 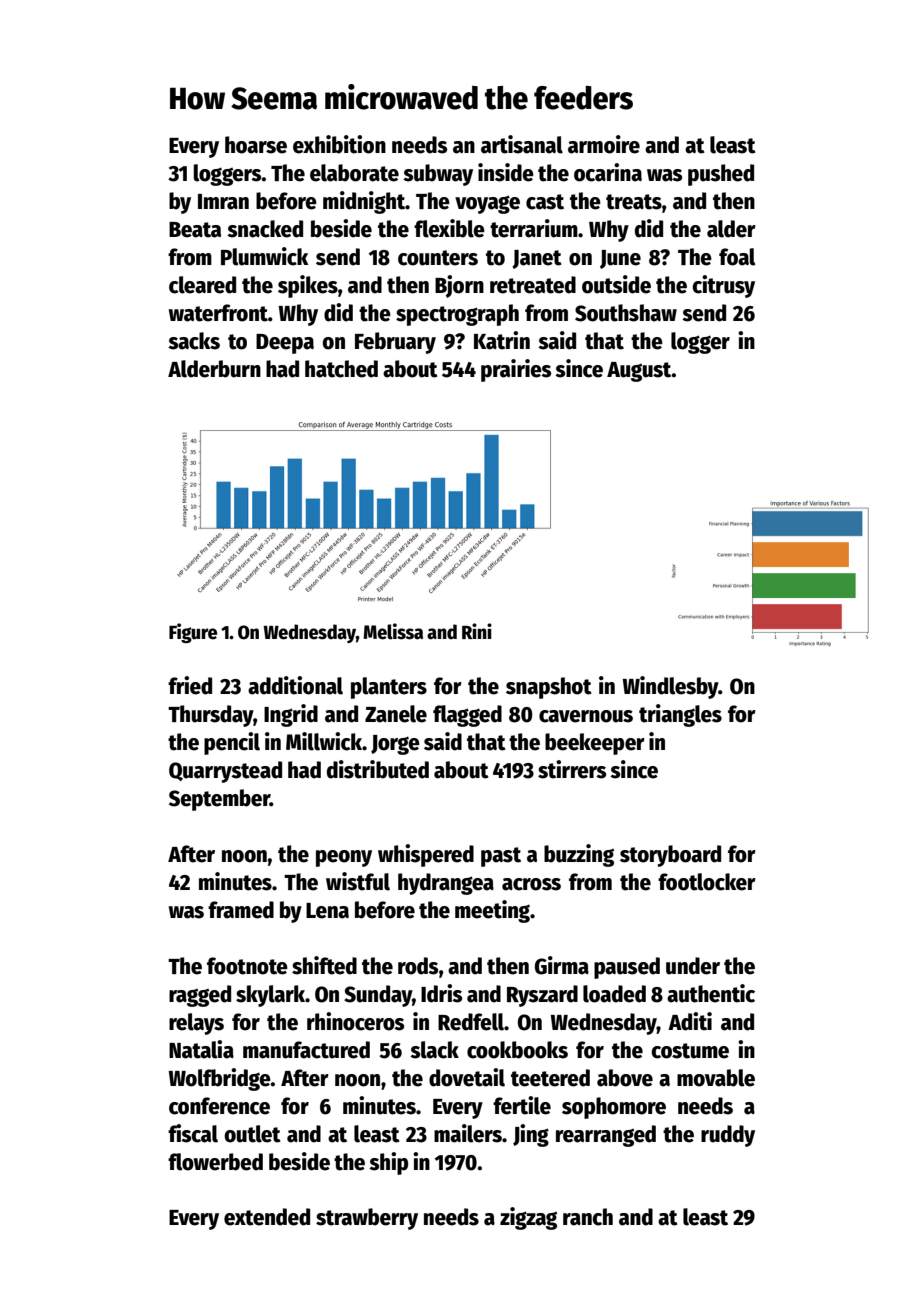 I want to click on ship, so click(x=388, y=1163).
